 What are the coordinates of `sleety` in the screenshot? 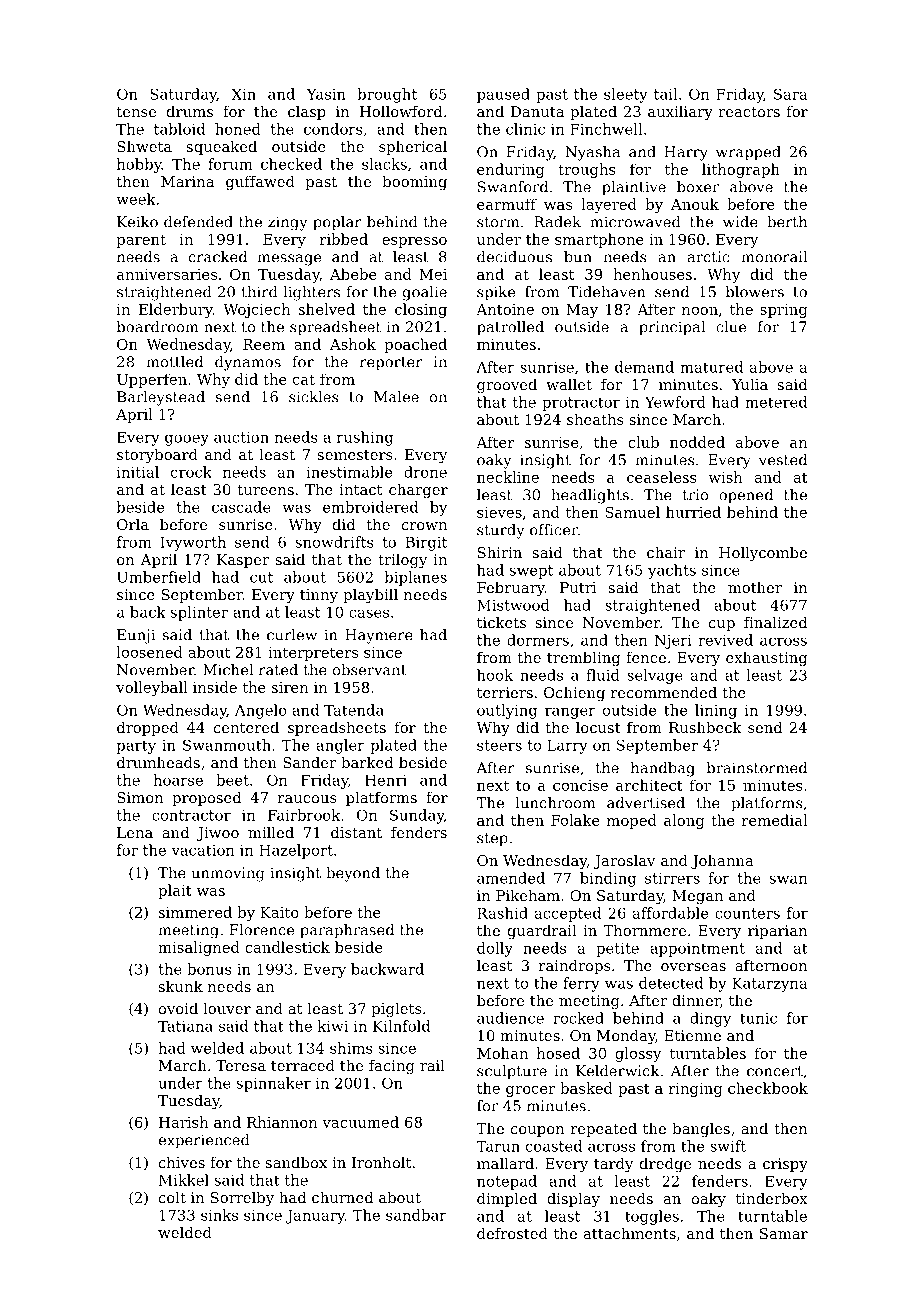 It's located at (626, 95).
